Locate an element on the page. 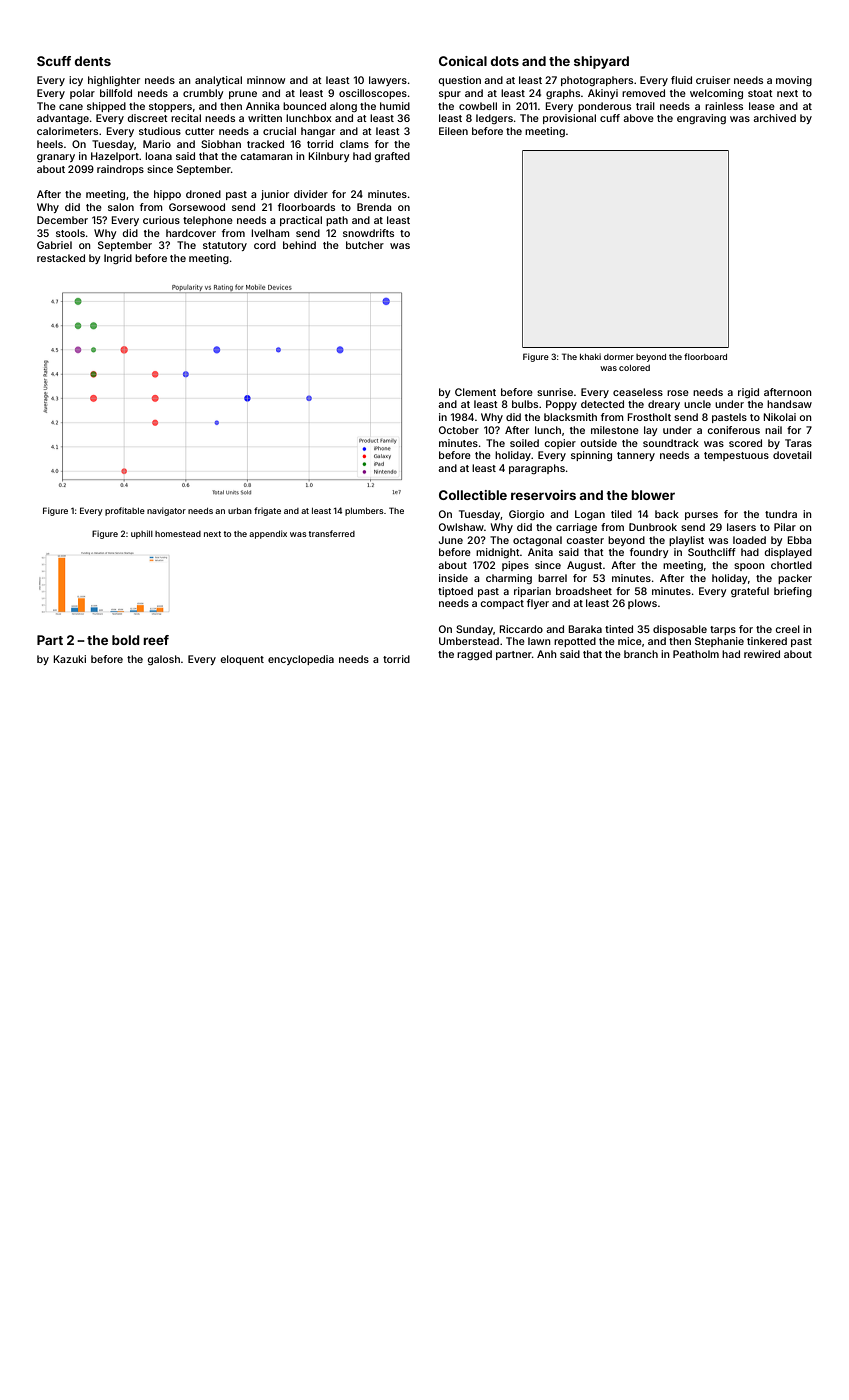 This document has height=1400, width=849. clams is located at coordinates (354, 144).
